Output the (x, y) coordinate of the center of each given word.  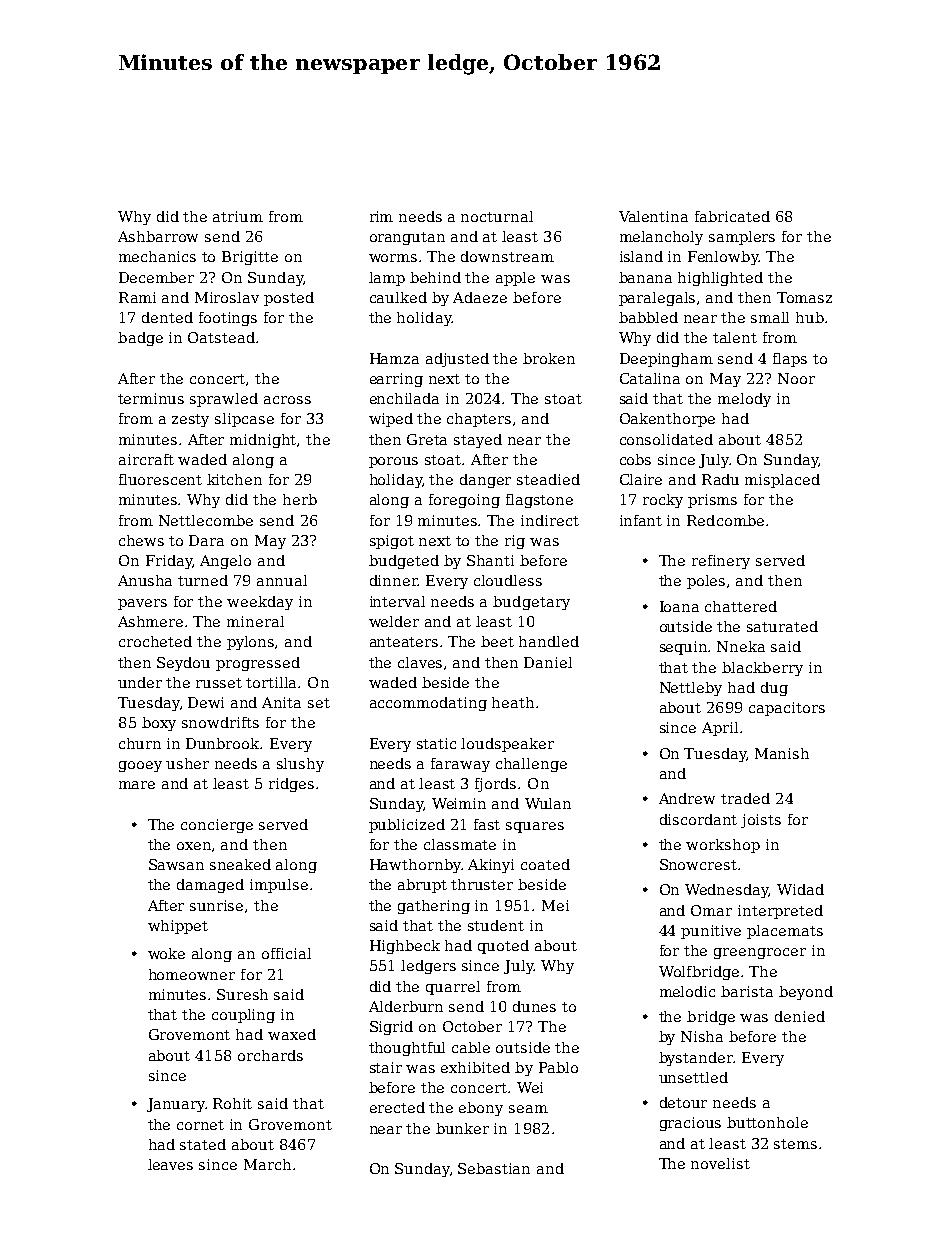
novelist (720, 1163)
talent (735, 337)
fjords (495, 785)
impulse (279, 886)
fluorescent (160, 479)
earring (396, 380)
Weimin (459, 803)
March (267, 1164)
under (140, 682)
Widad (800, 889)
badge (140, 339)
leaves (170, 1164)
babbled (648, 317)
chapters (479, 420)
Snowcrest (698, 864)
